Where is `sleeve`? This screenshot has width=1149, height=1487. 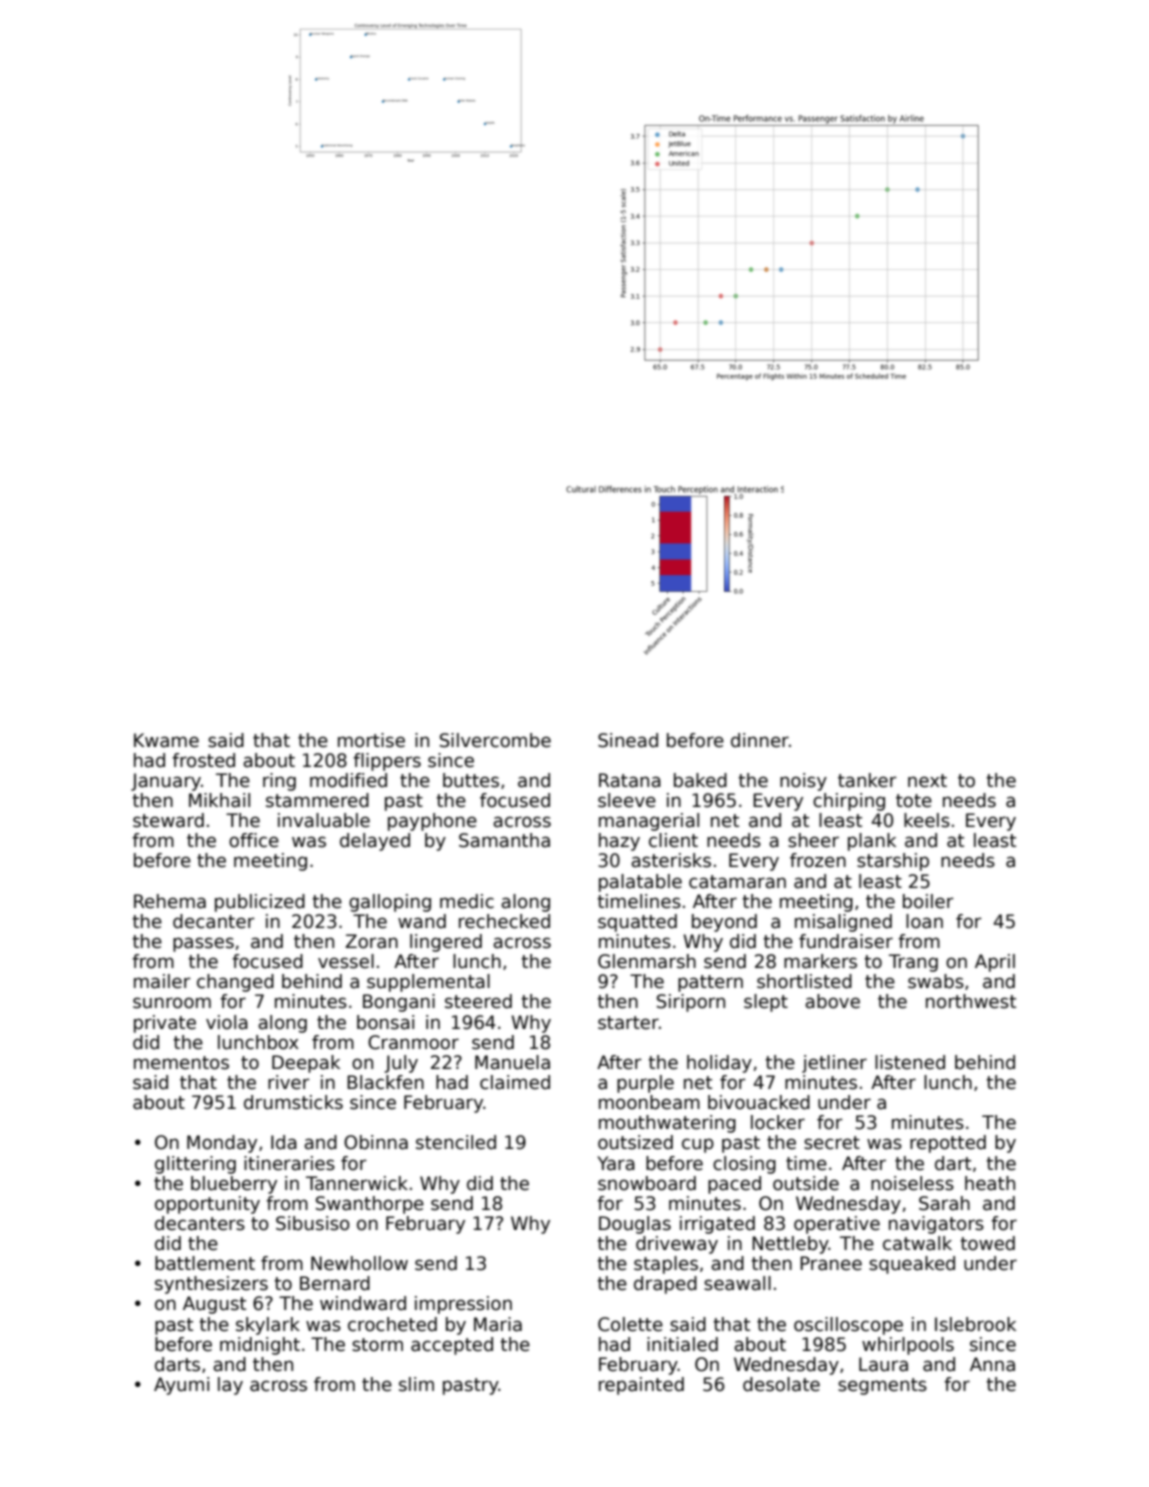
sleeve is located at coordinates (627, 800).
